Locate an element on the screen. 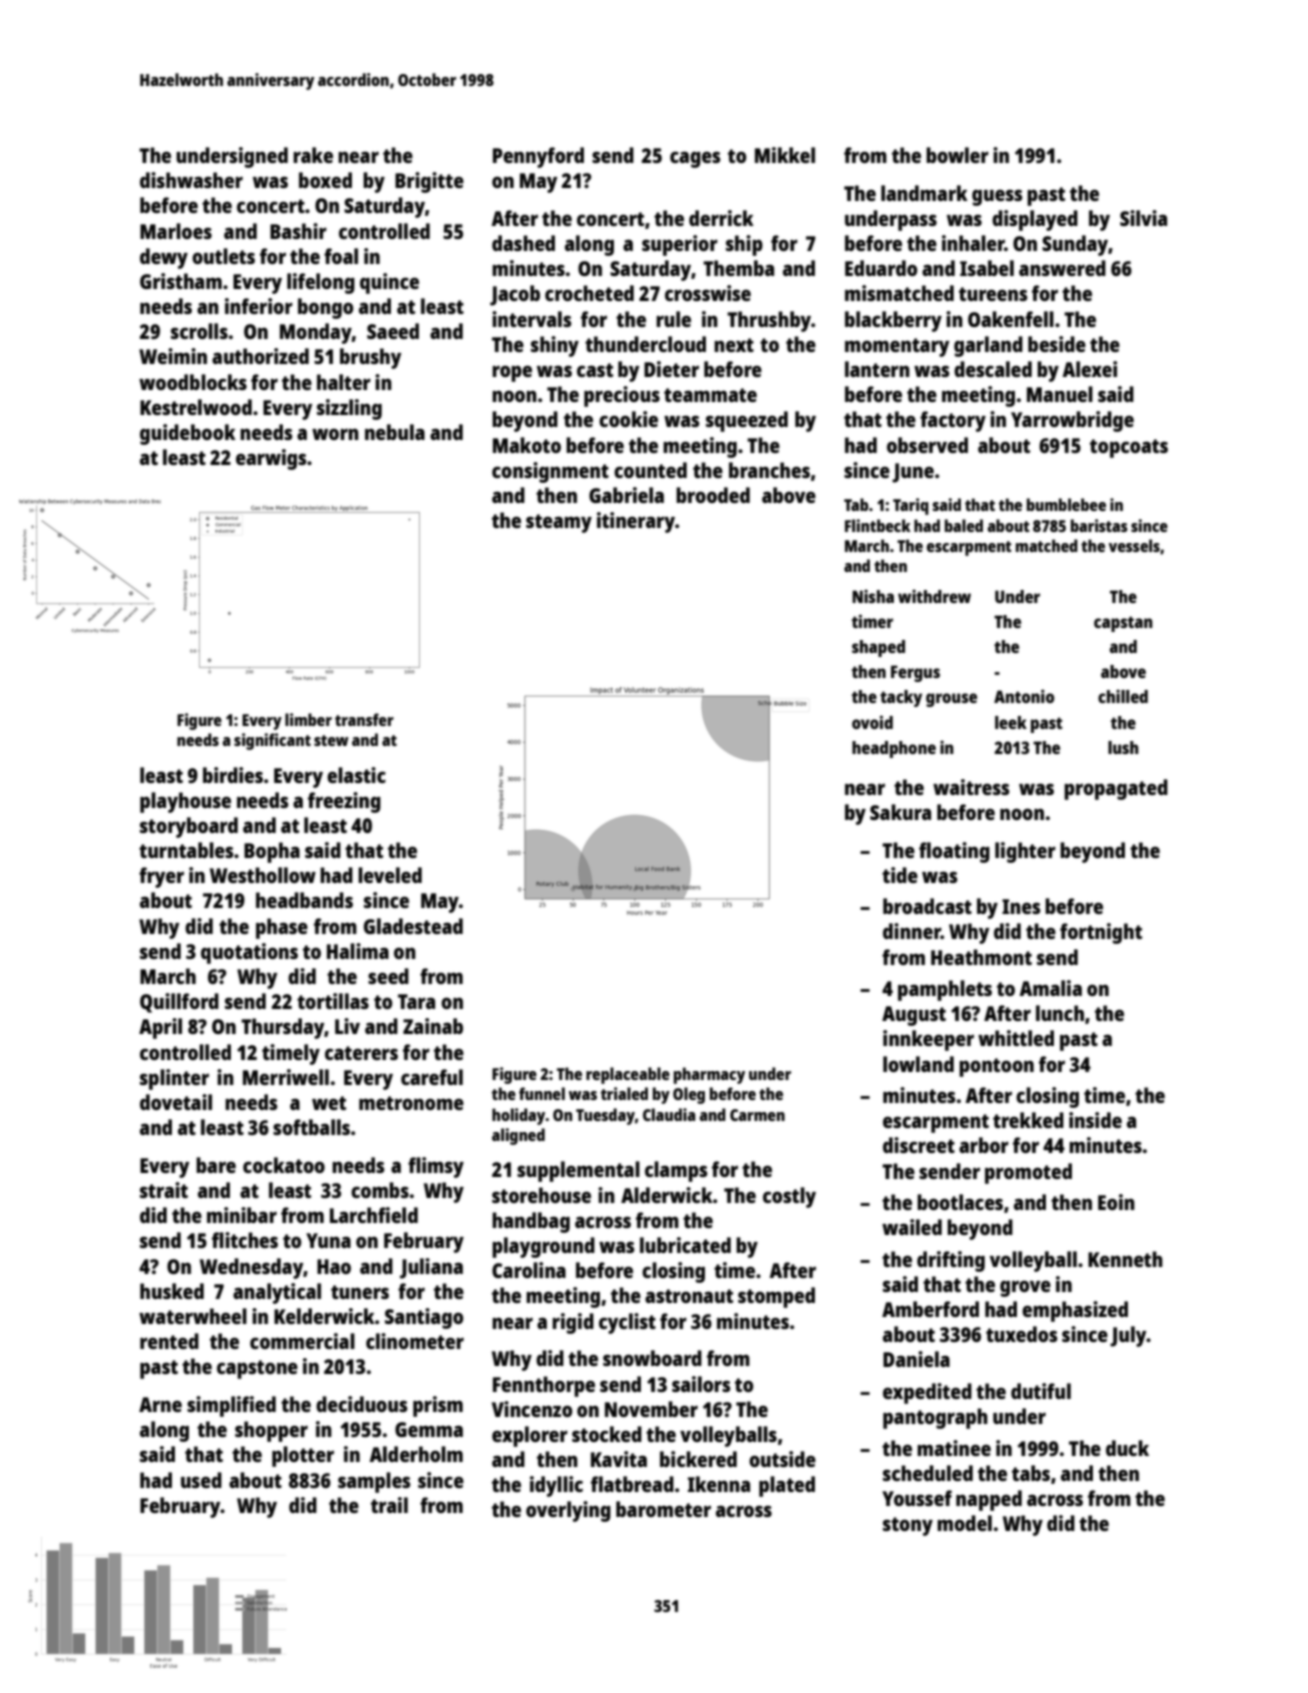 The width and height of the screenshot is (1308, 1693). shopper is located at coordinates (271, 1431).
